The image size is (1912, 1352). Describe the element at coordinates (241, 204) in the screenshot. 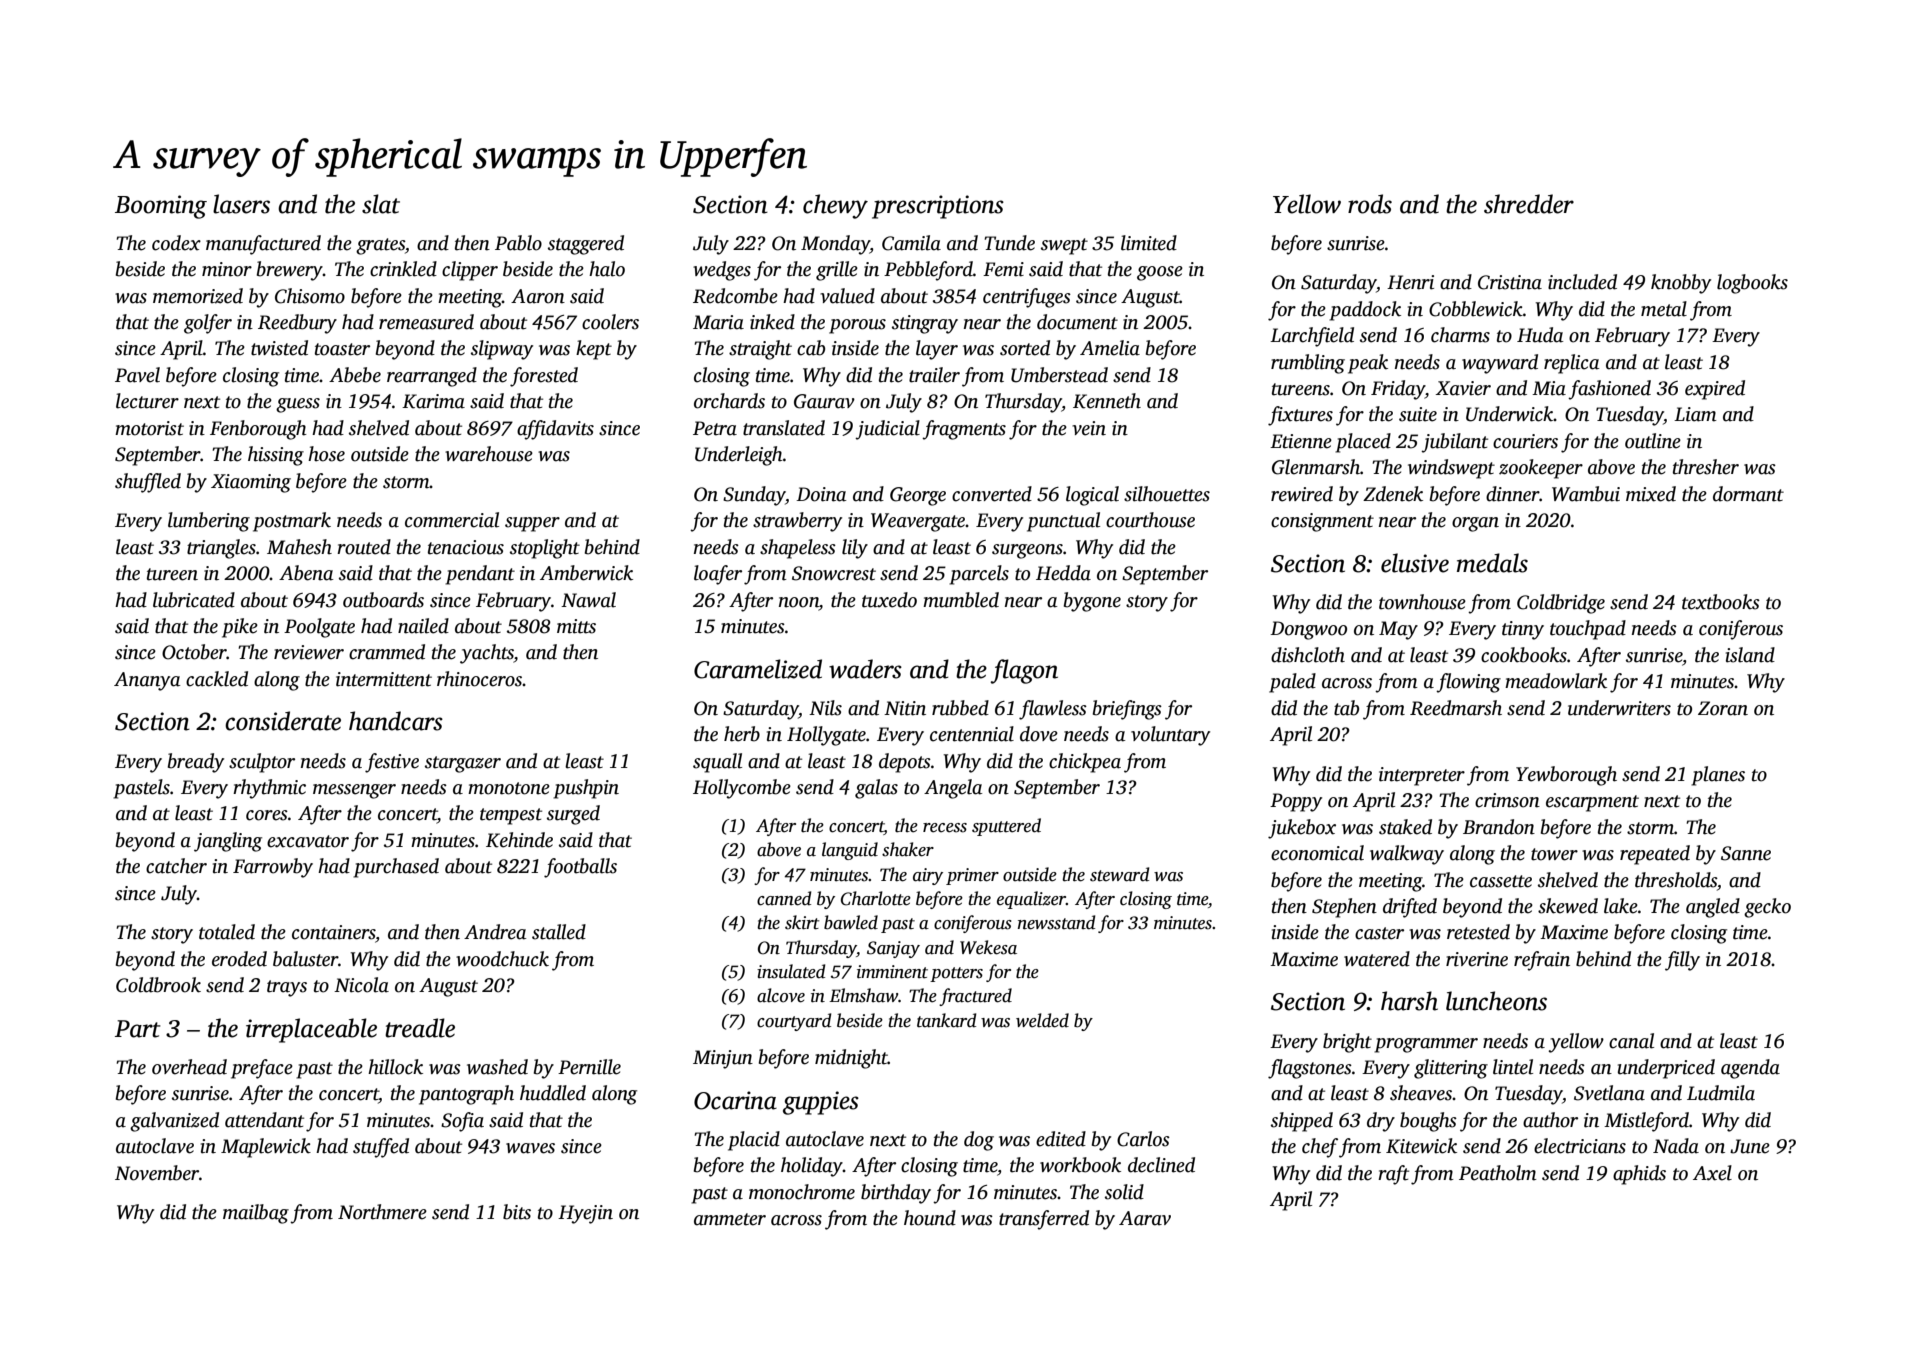

I see `lasers` at that location.
